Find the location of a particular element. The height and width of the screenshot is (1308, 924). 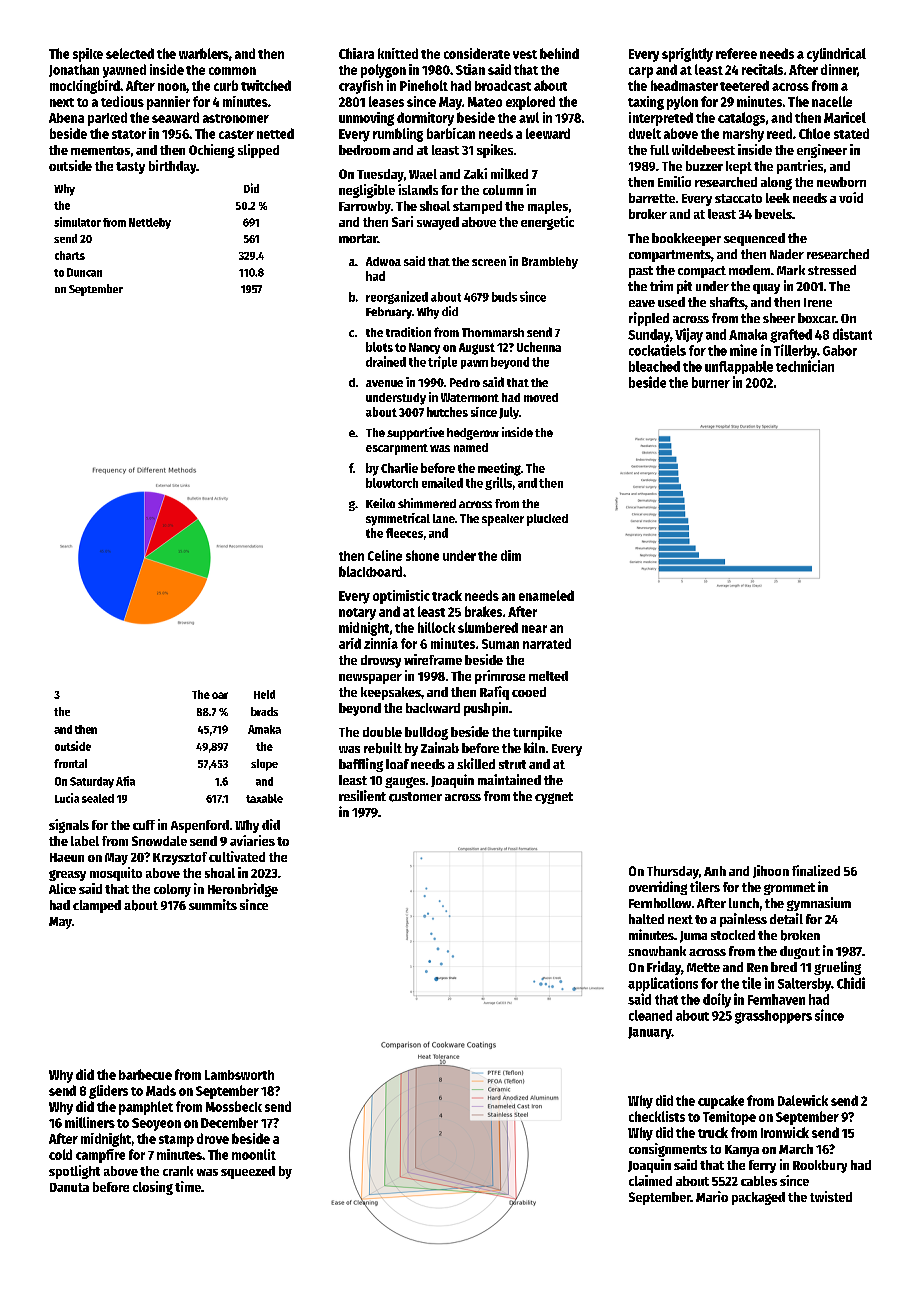

netted is located at coordinates (275, 133).
